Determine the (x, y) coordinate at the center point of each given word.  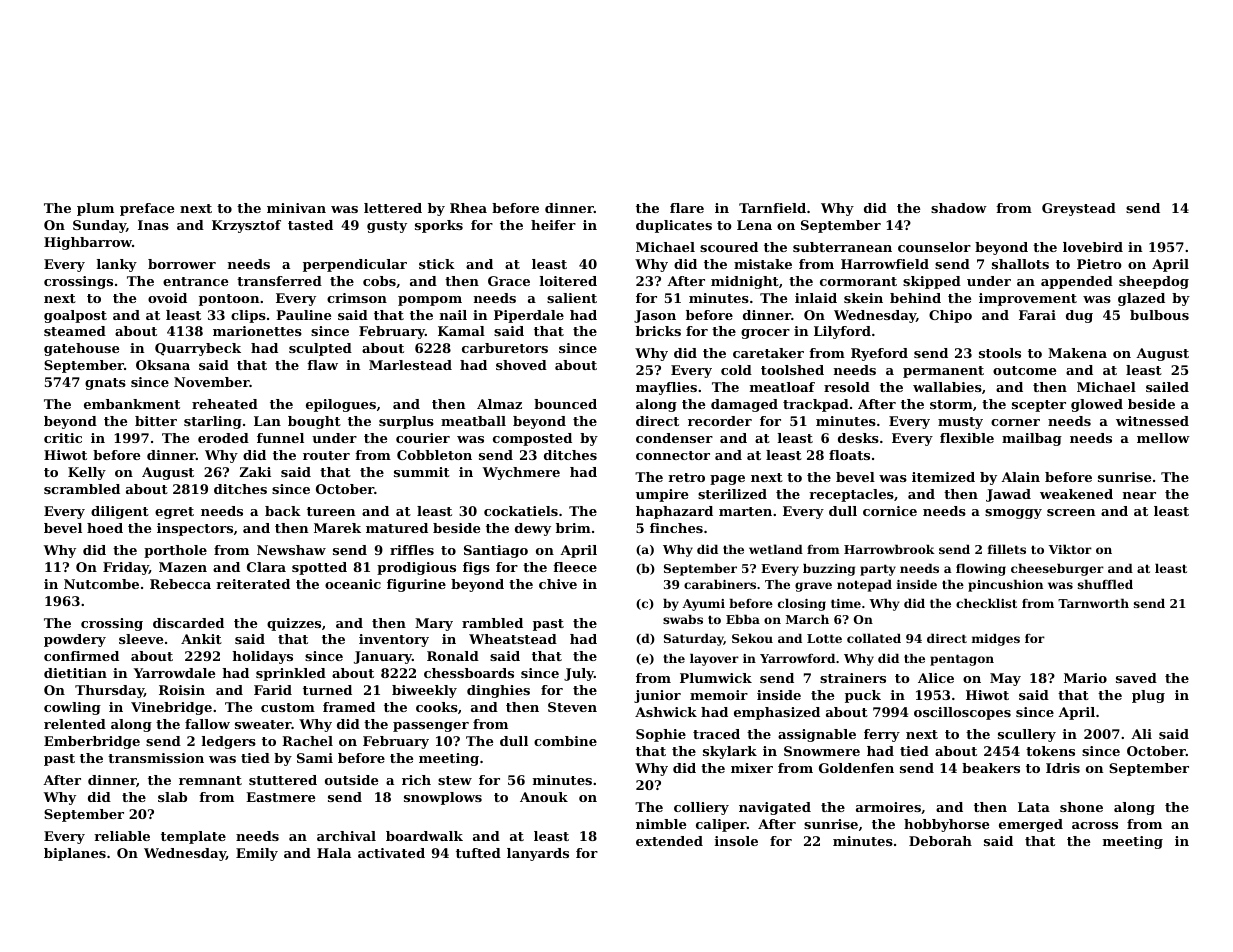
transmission (156, 758)
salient (572, 298)
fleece (575, 567)
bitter (156, 421)
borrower (182, 264)
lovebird (1093, 247)
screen (1071, 512)
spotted (319, 568)
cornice (890, 511)
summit (422, 472)
